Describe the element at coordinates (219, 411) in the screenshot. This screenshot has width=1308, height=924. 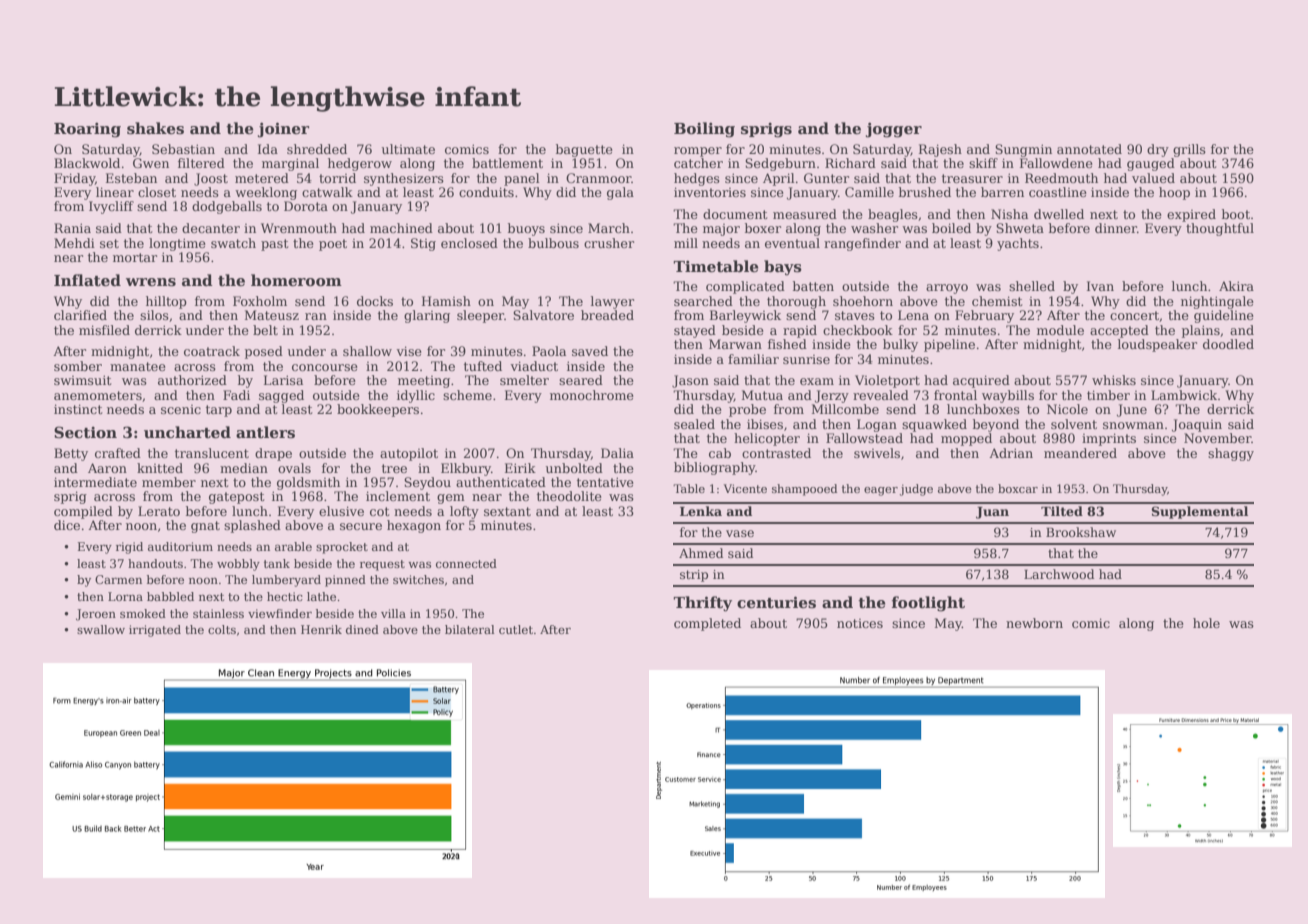
I see `tarp` at that location.
